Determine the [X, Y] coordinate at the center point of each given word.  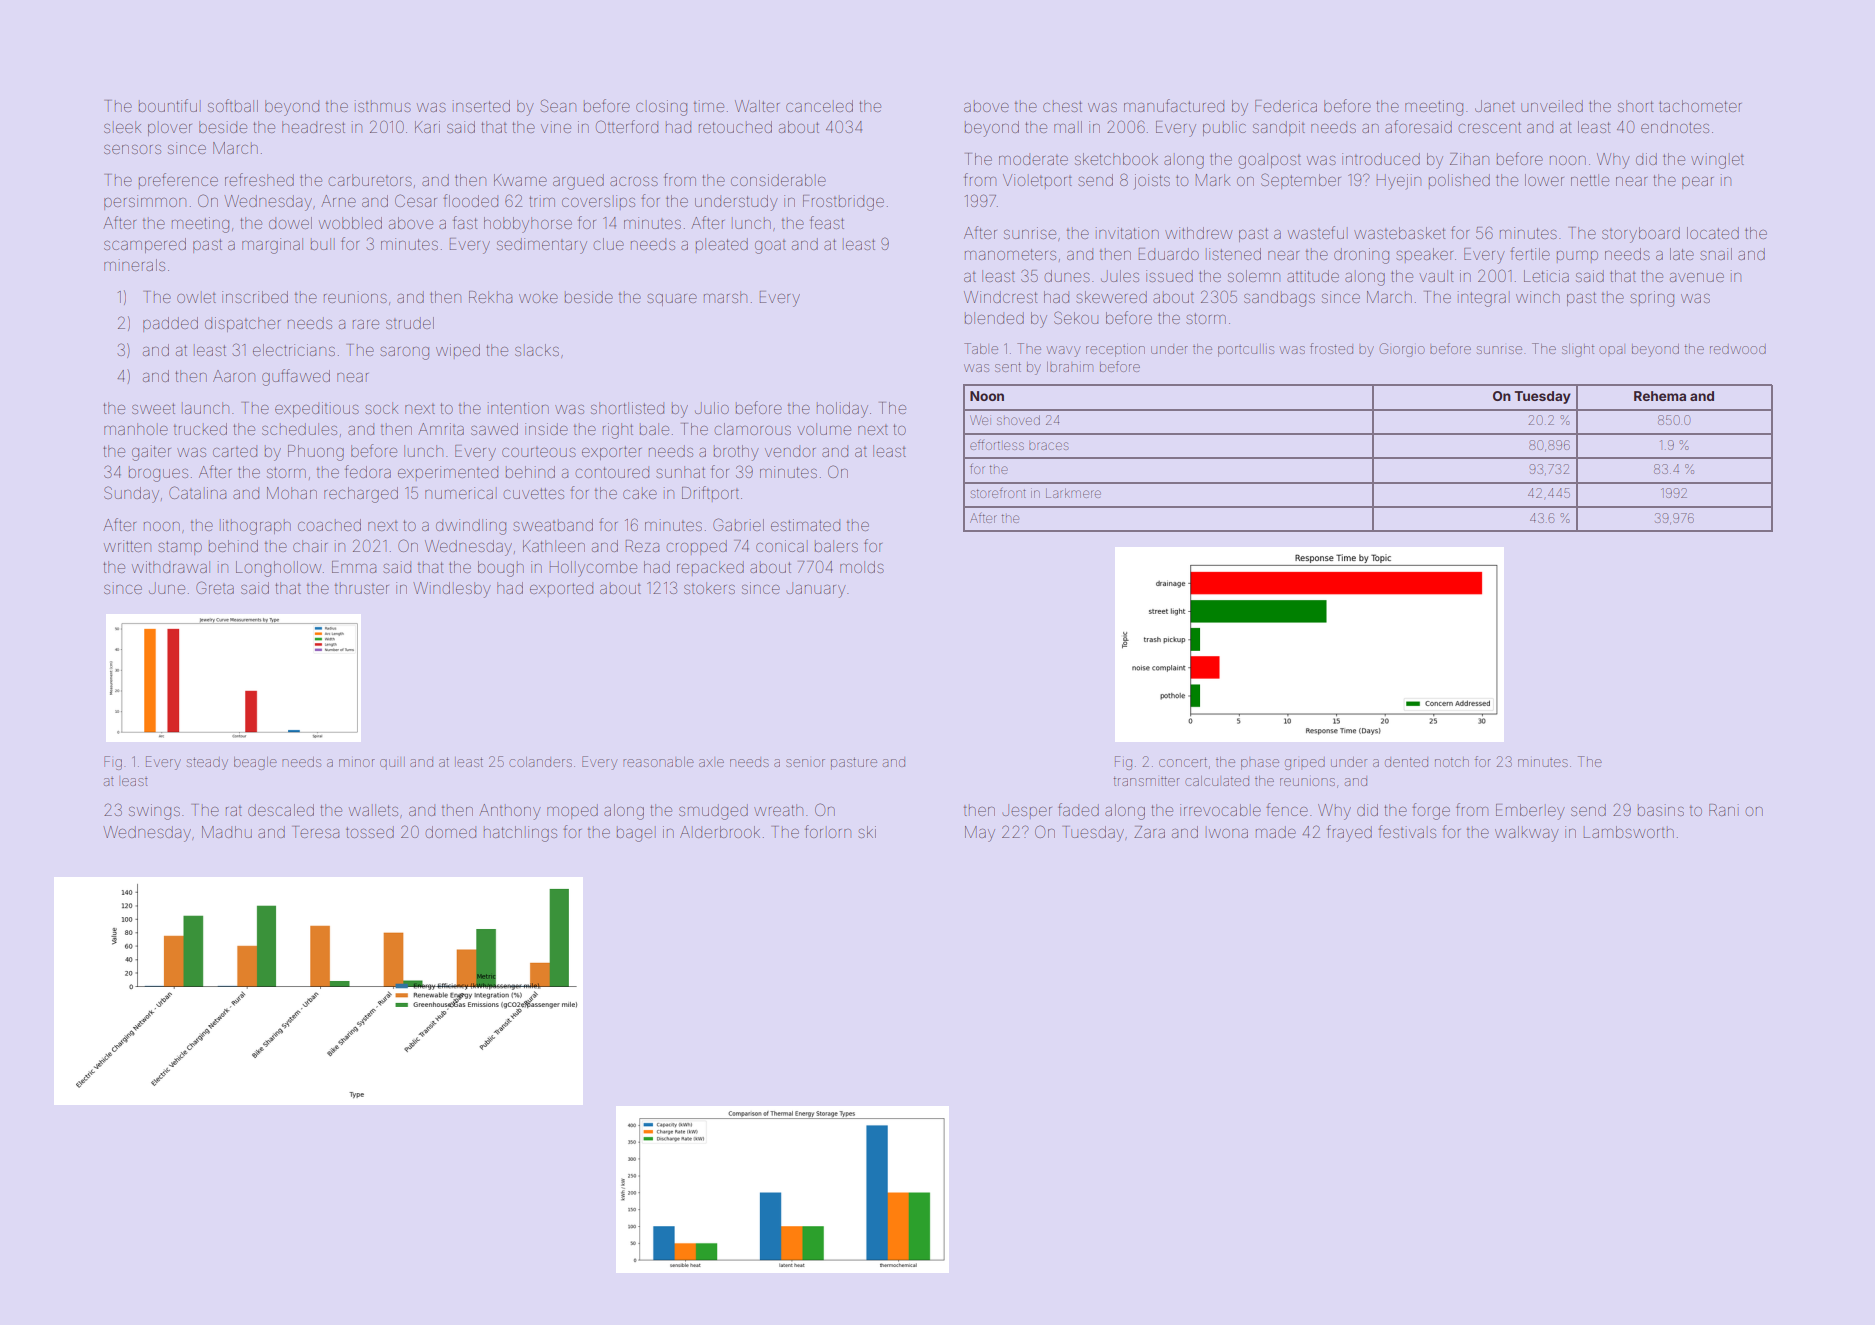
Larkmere [1073, 493]
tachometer [1700, 106]
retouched [735, 127]
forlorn [828, 831]
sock [381, 408]
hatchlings [520, 834]
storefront [998, 493]
